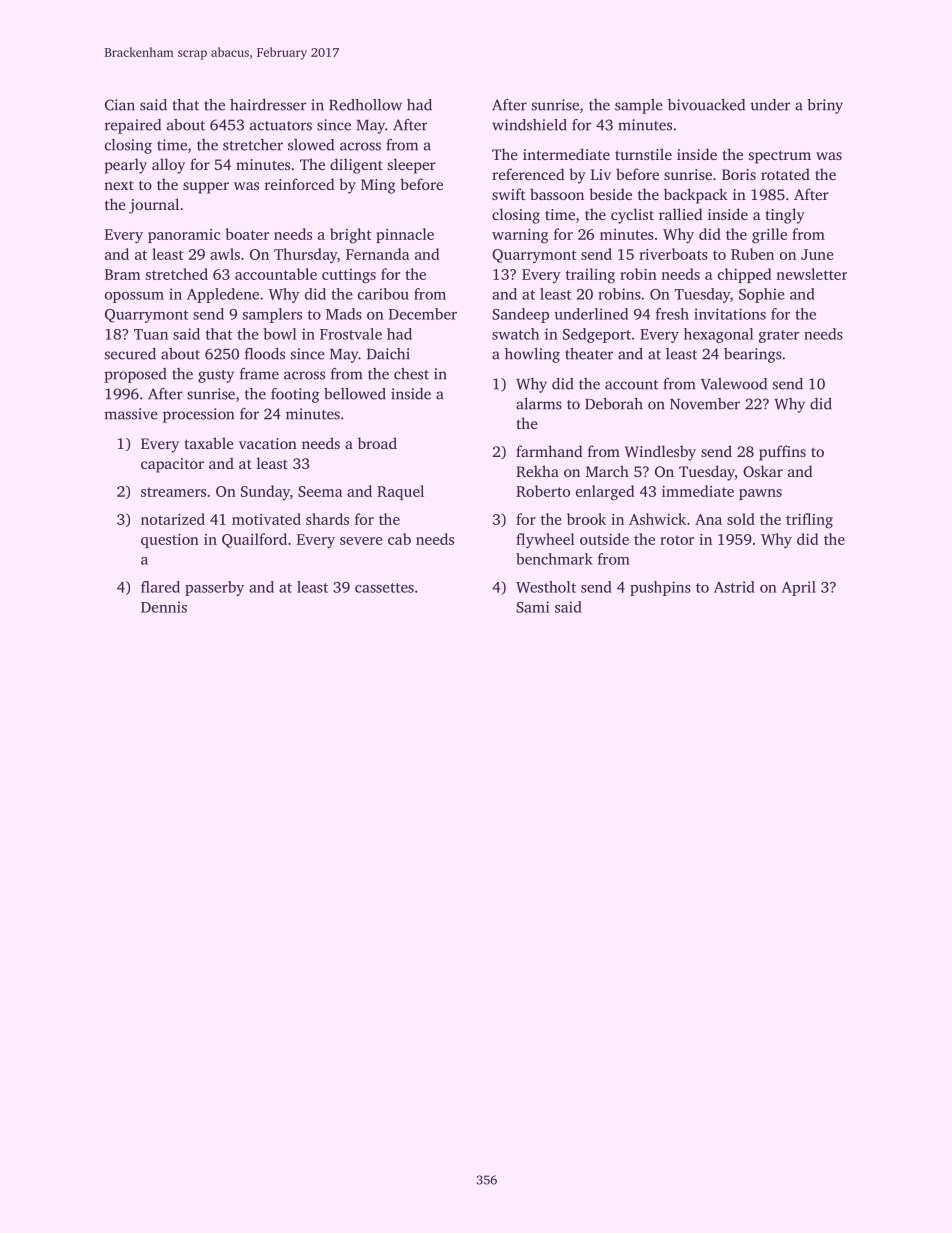  Describe the element at coordinates (365, 105) in the screenshot. I see `Redhollow` at that location.
